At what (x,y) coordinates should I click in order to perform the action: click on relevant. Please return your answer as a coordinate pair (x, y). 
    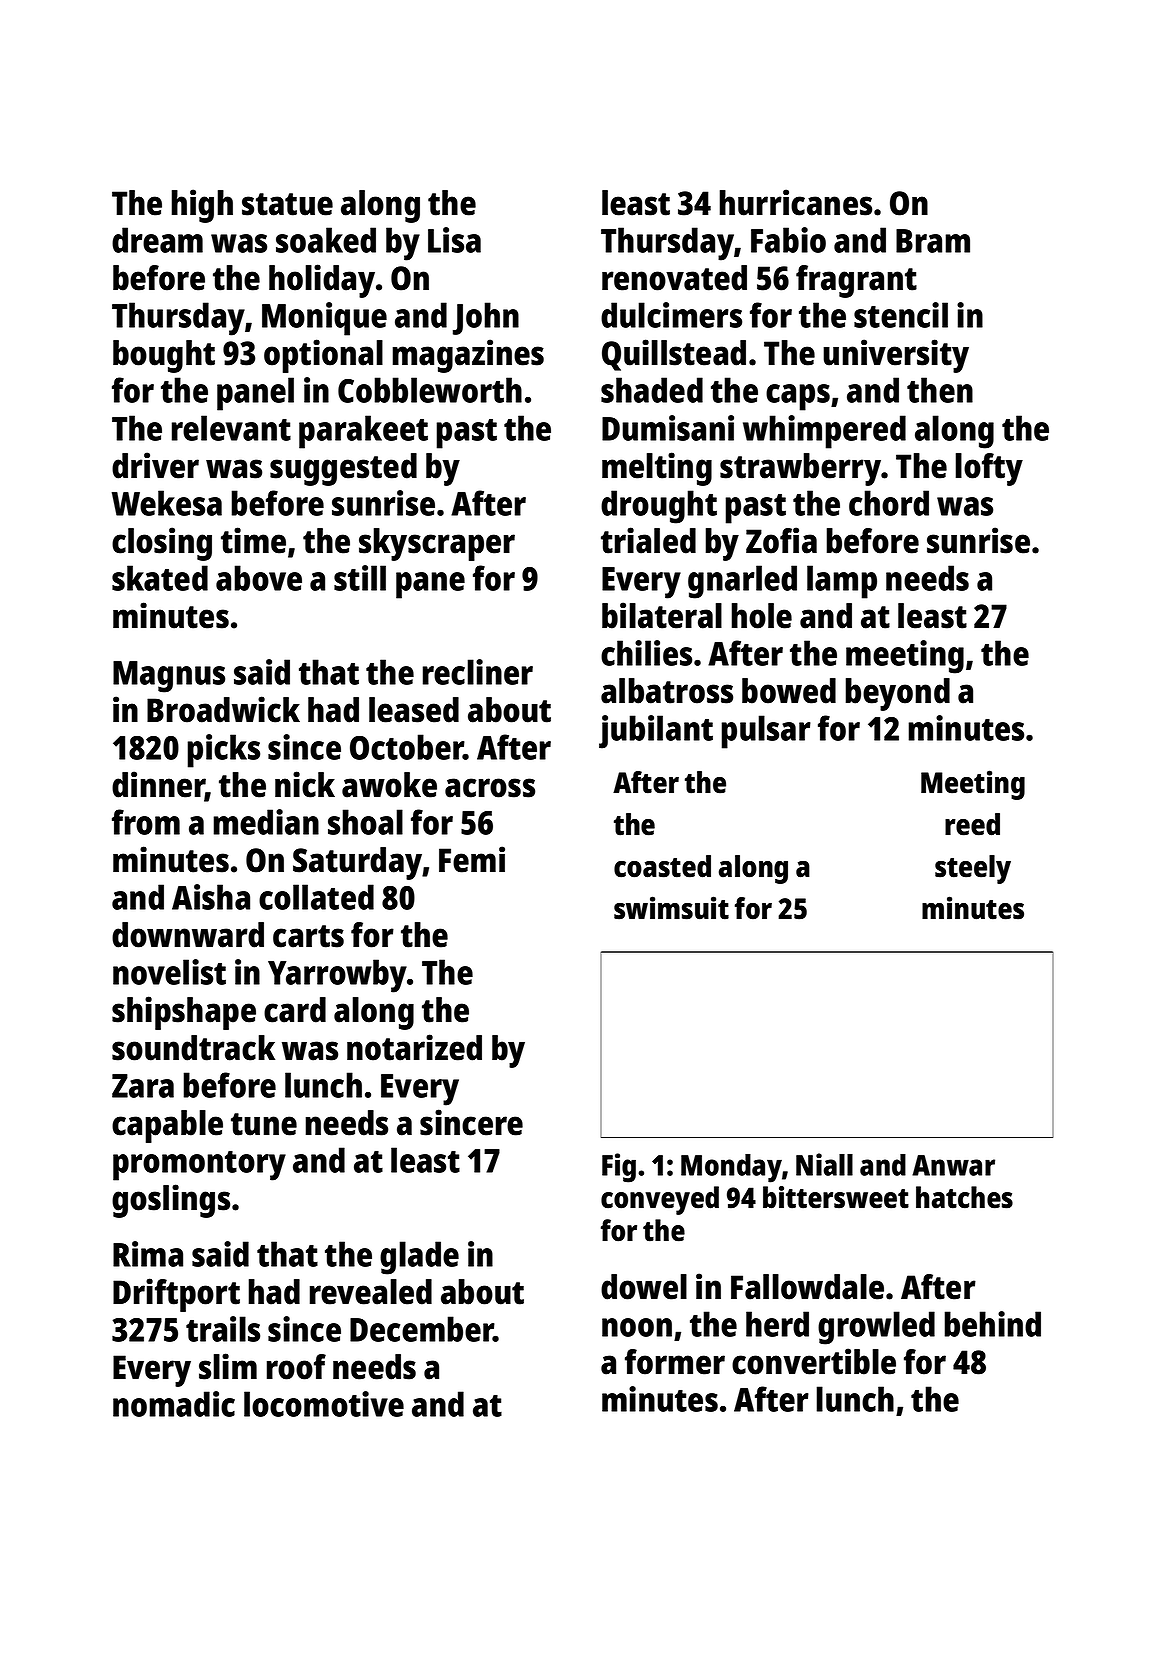
    Looking at the image, I should click on (231, 428).
